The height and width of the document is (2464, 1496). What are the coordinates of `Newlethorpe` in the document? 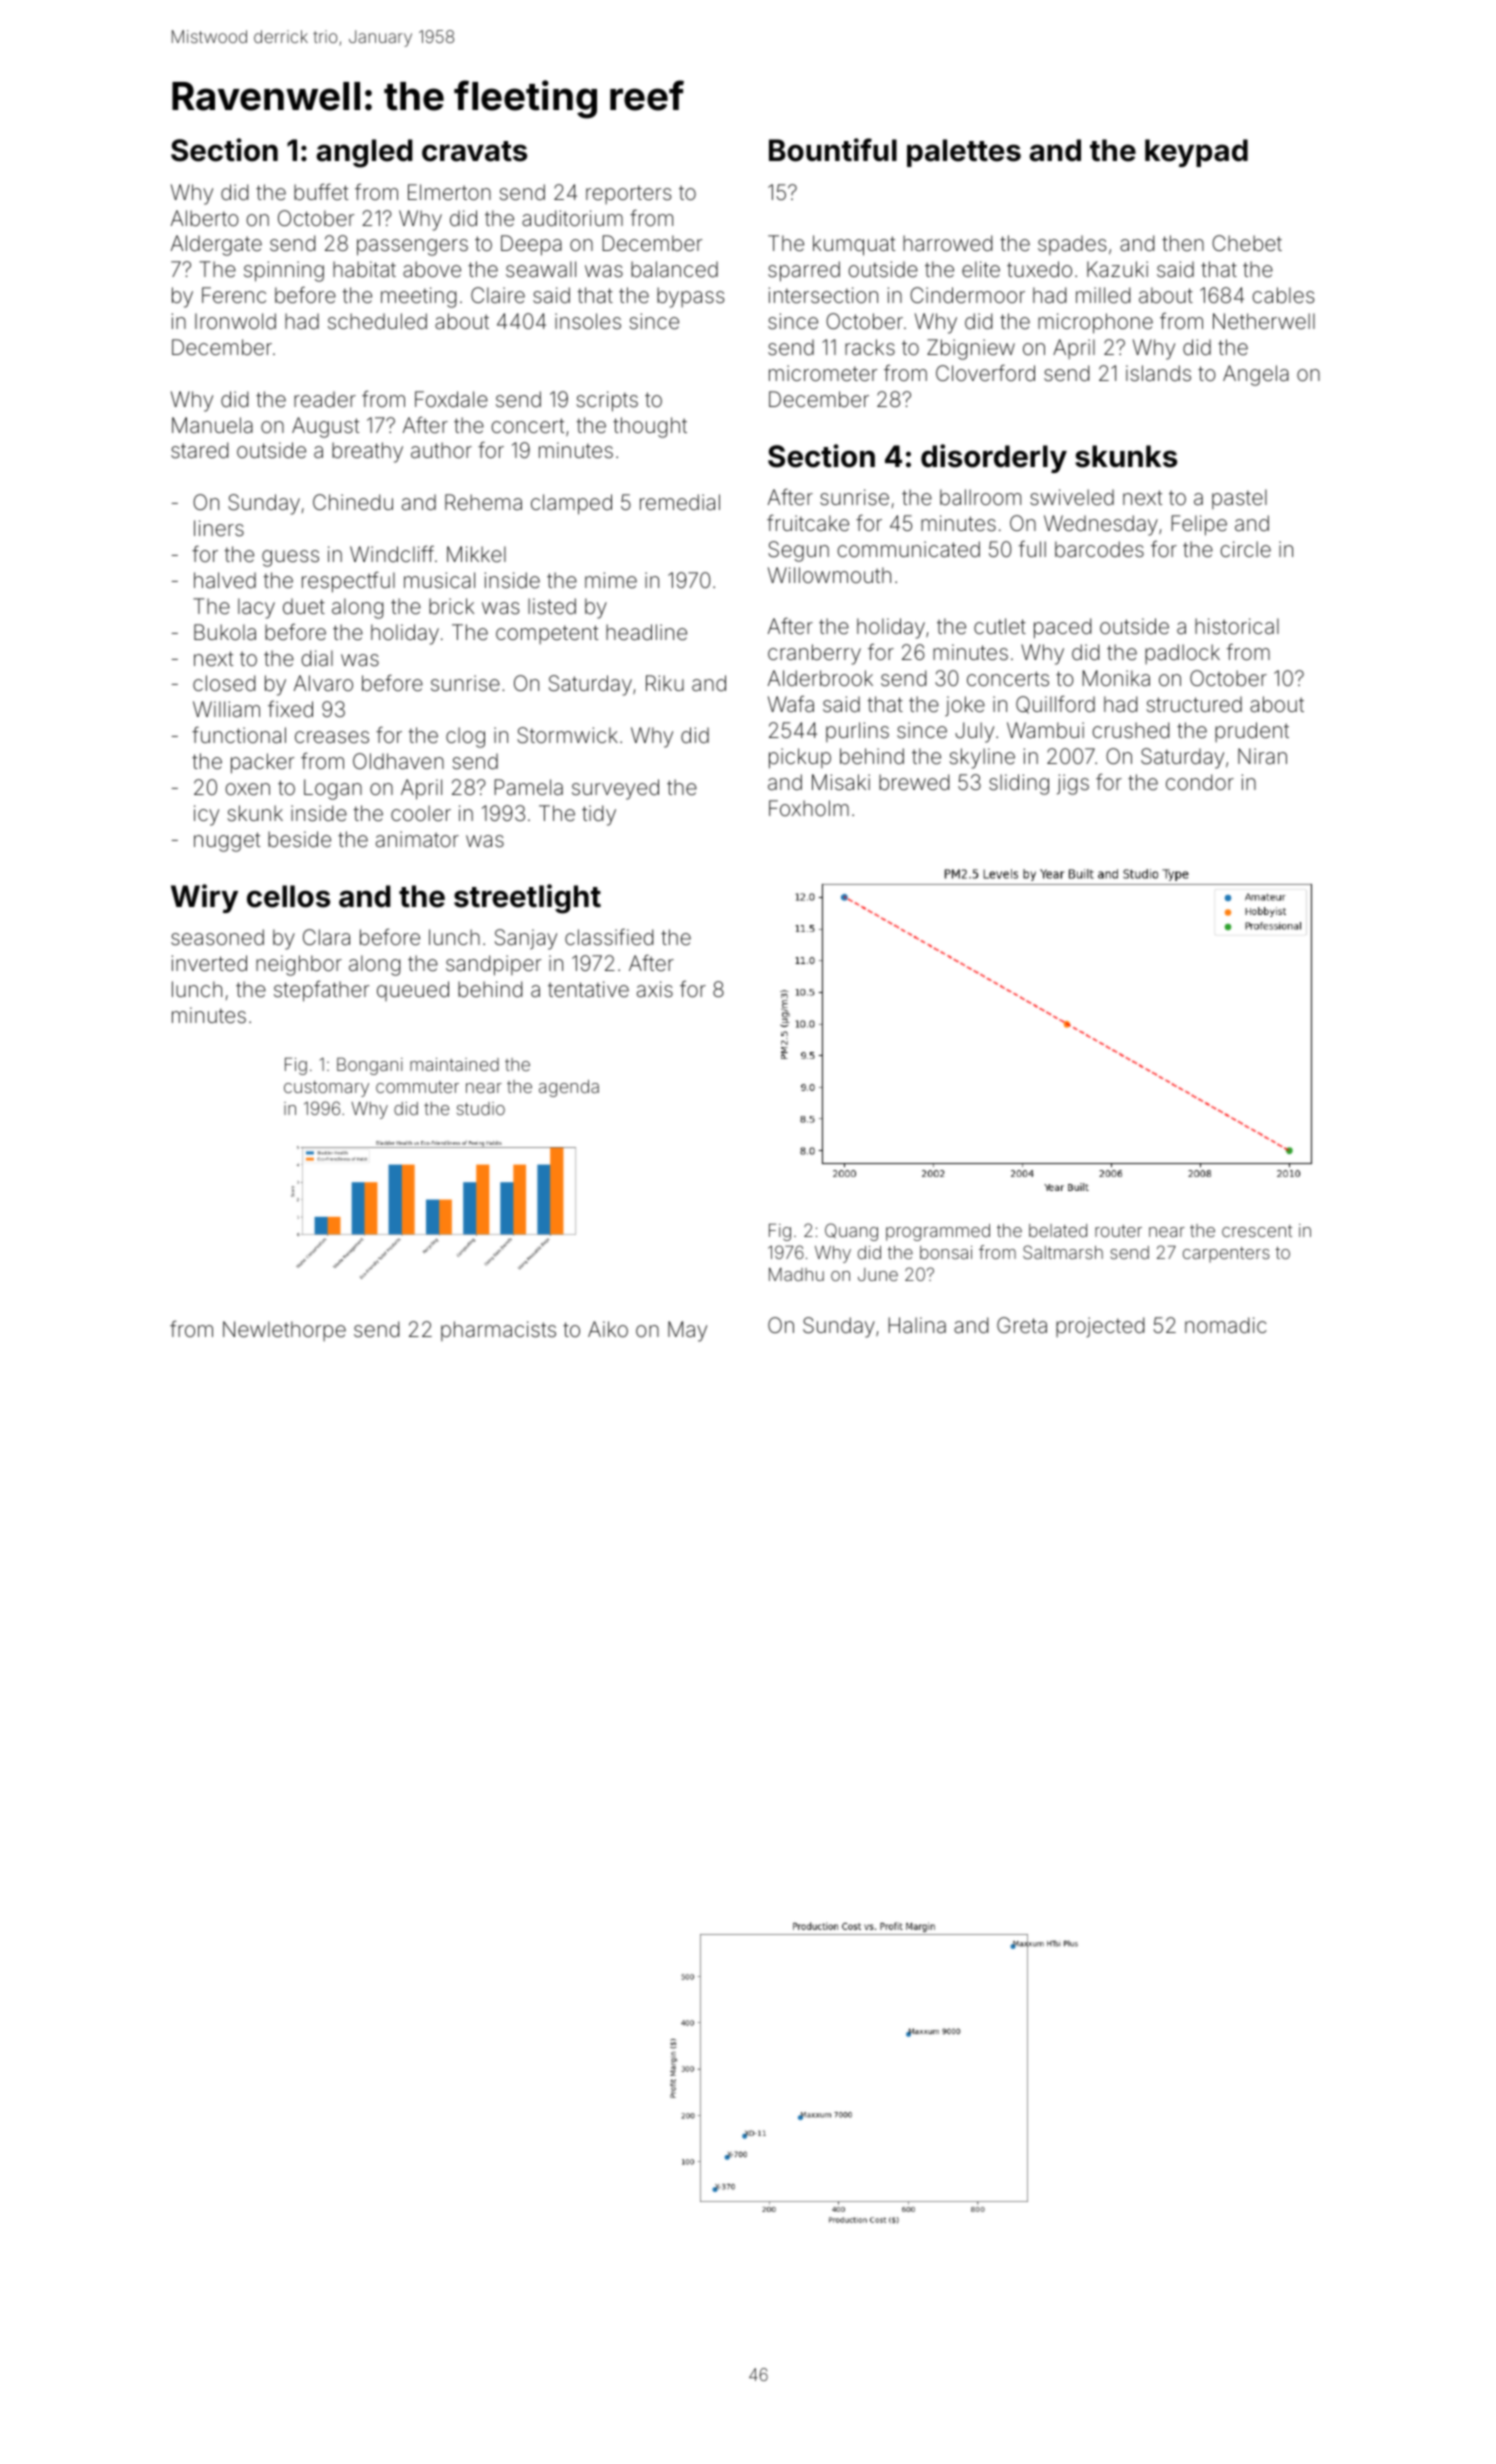 It's located at (284, 1331).
